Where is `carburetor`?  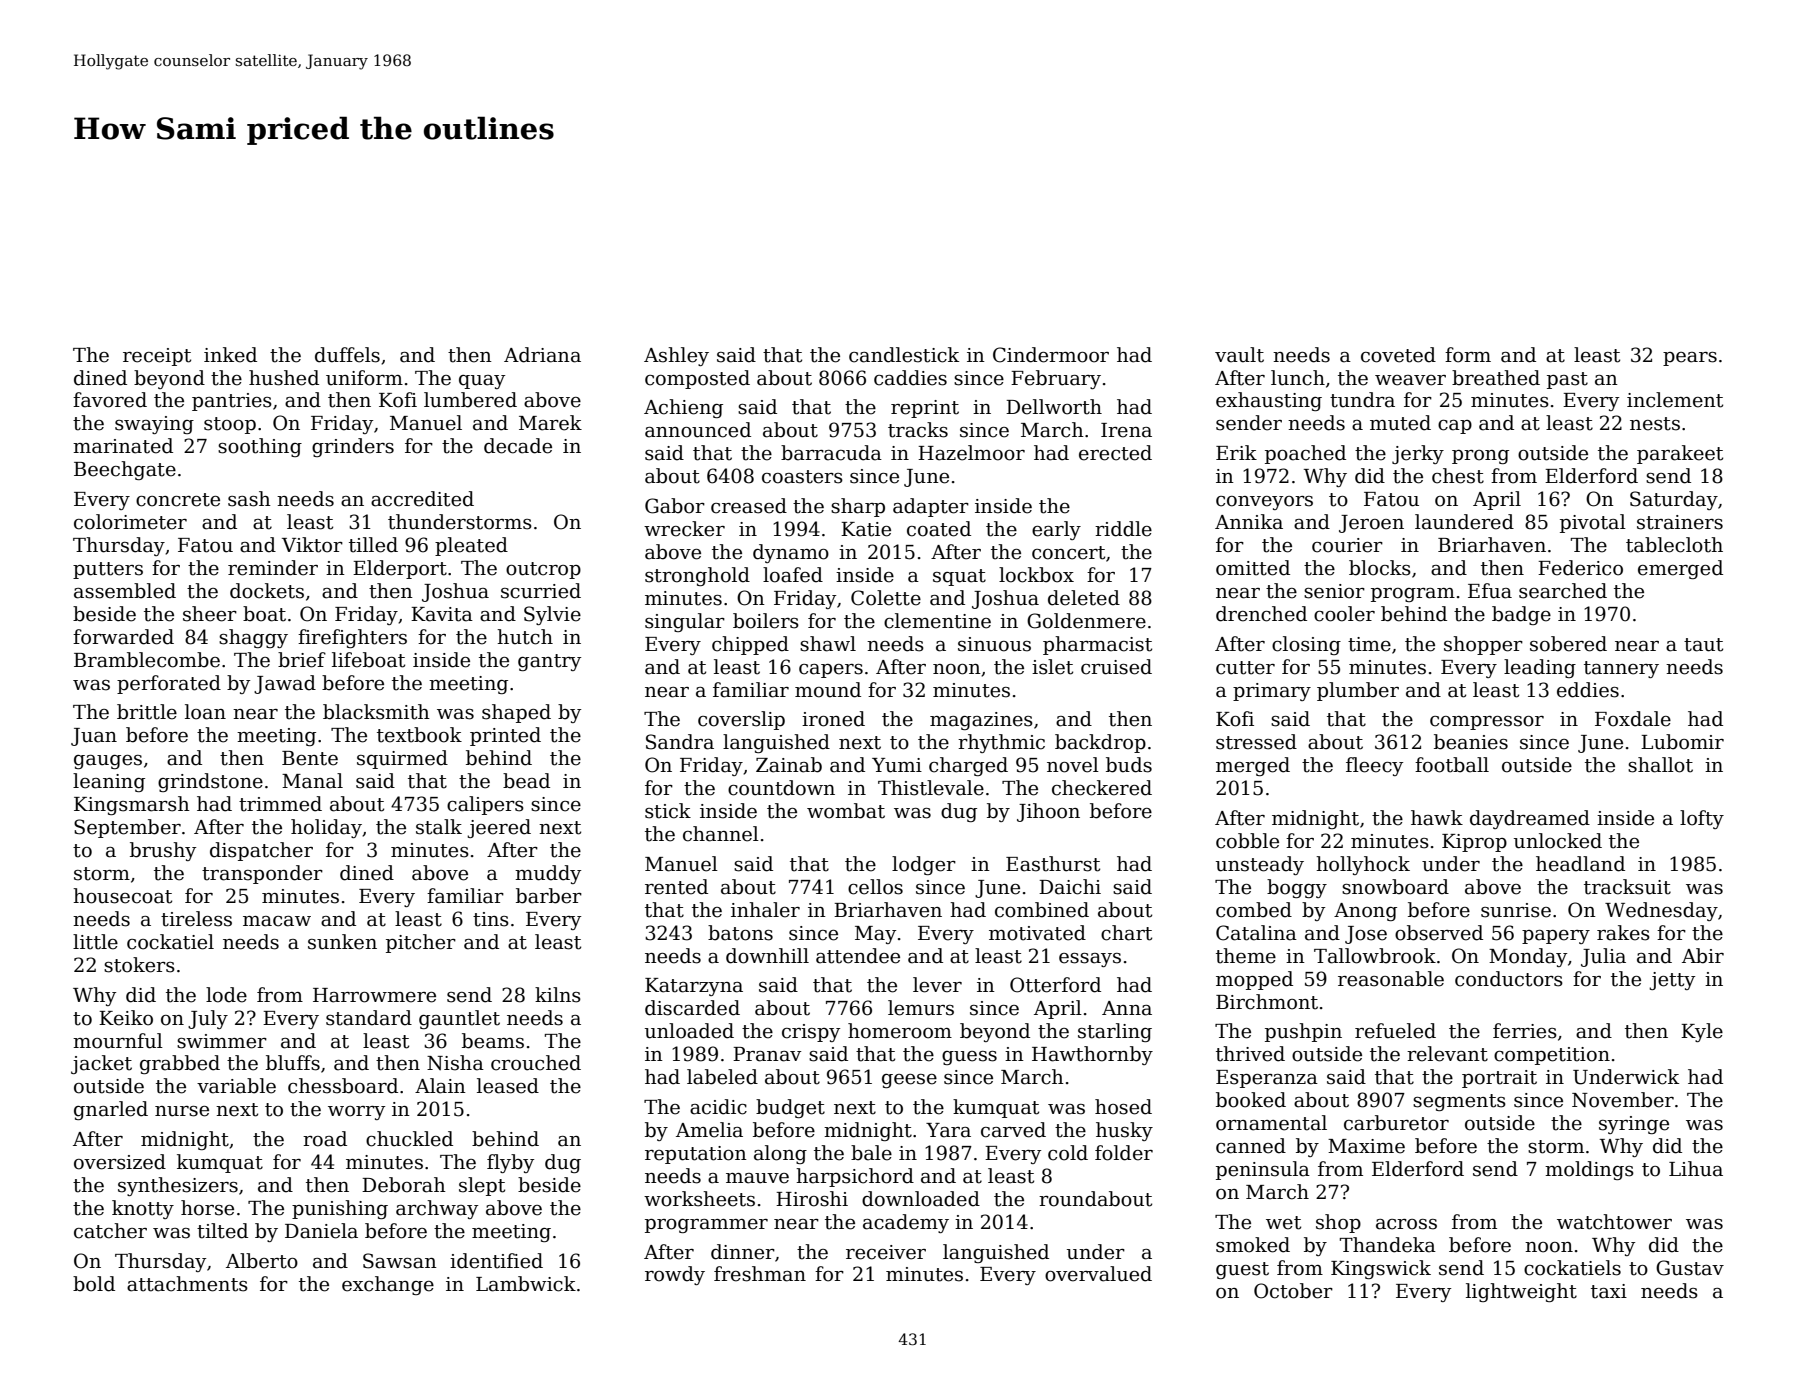 carburetor is located at coordinates (1396, 1123).
